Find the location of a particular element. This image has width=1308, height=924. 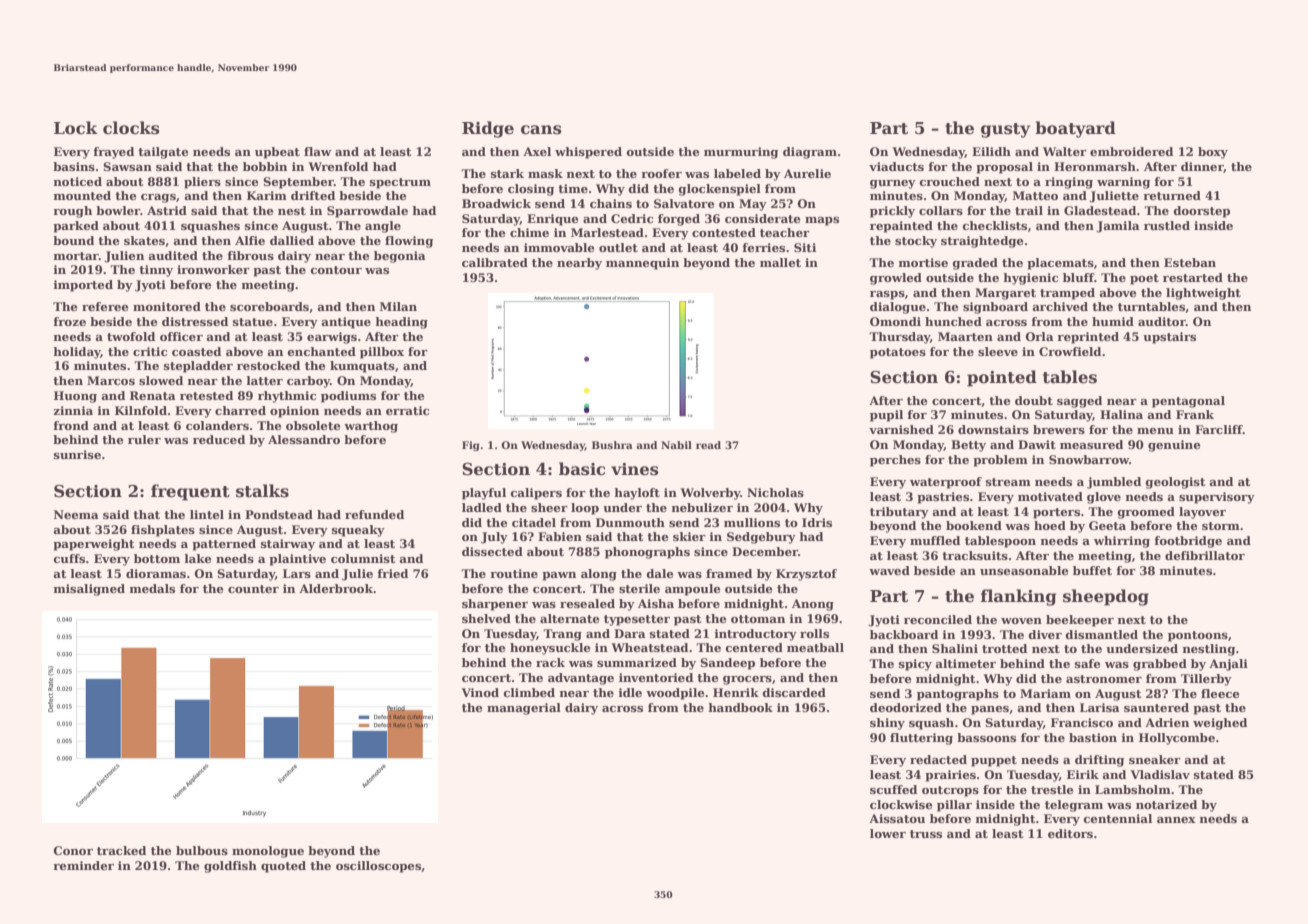

sheepdog is located at coordinates (1106, 597).
